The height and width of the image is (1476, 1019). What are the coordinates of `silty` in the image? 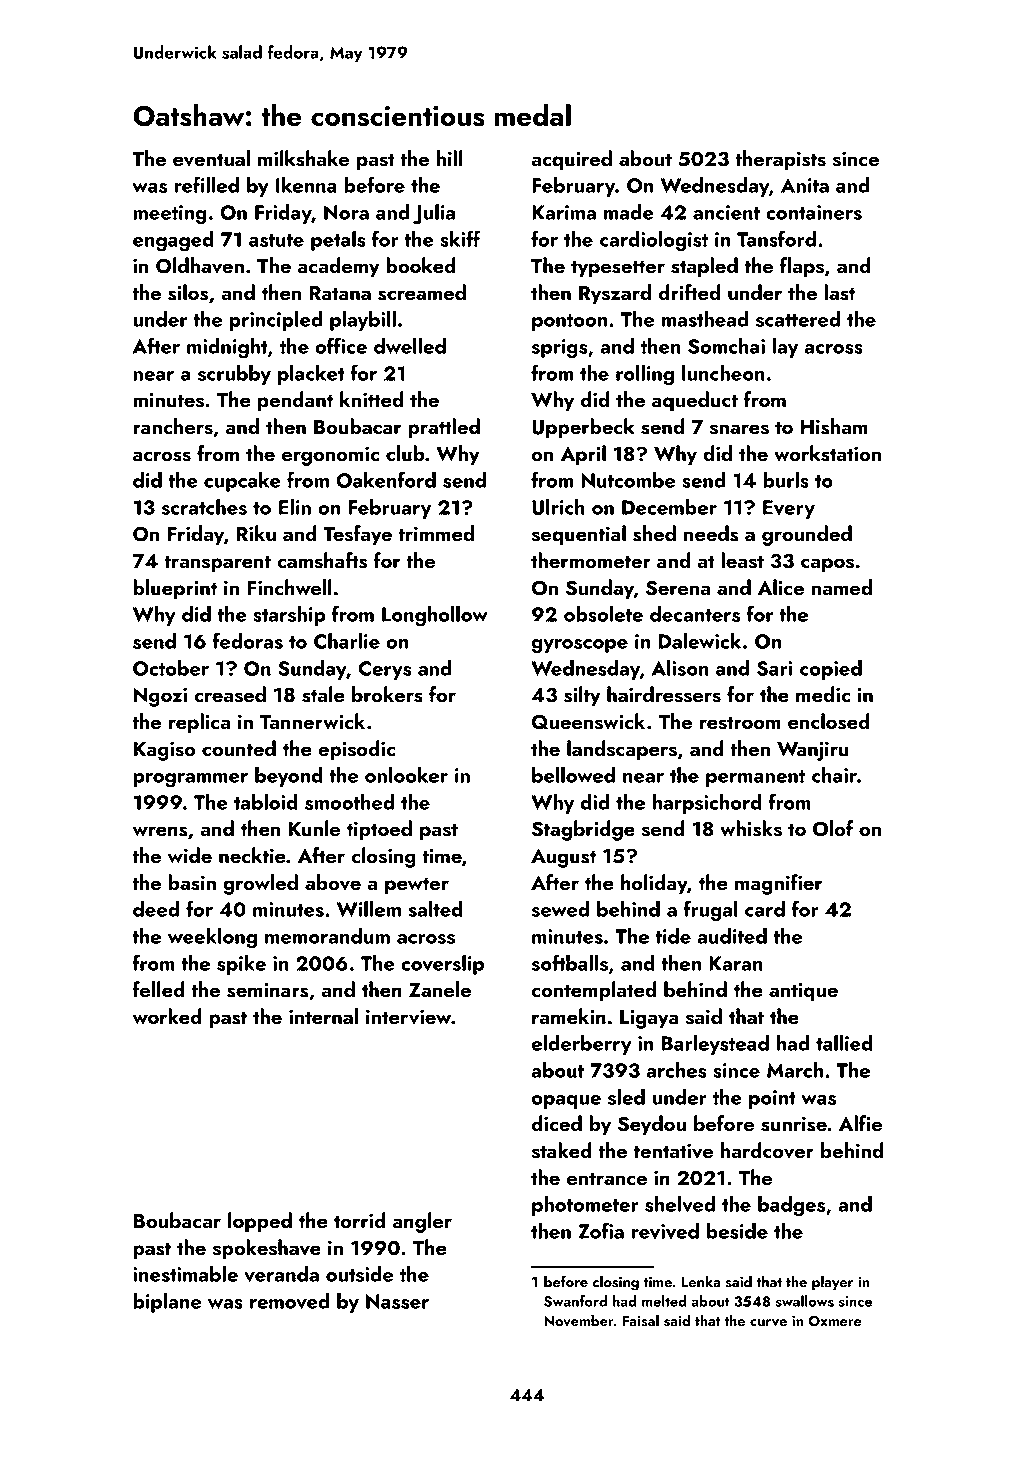 It's located at (582, 696).
